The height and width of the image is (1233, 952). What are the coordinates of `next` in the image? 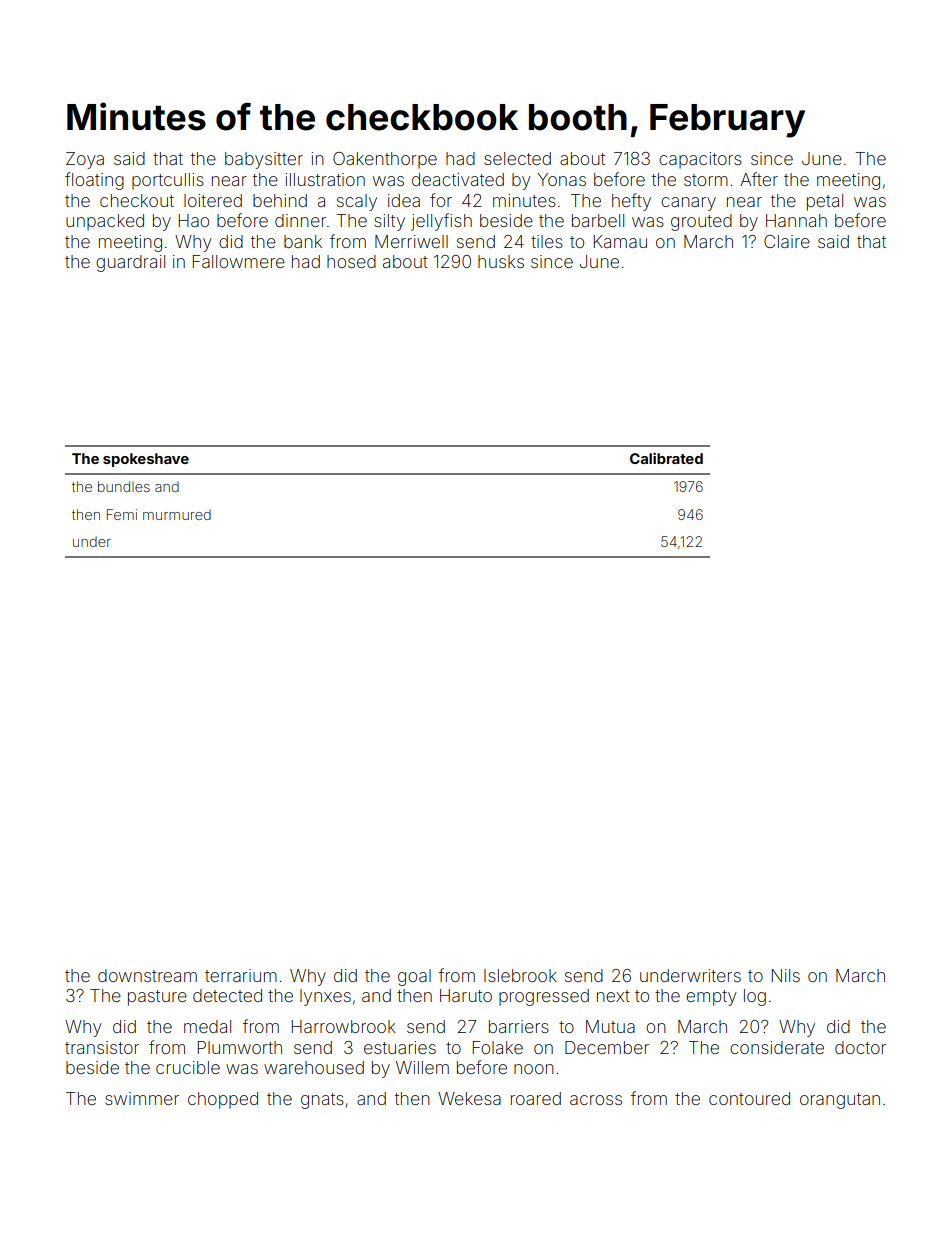 It's located at (613, 996).
